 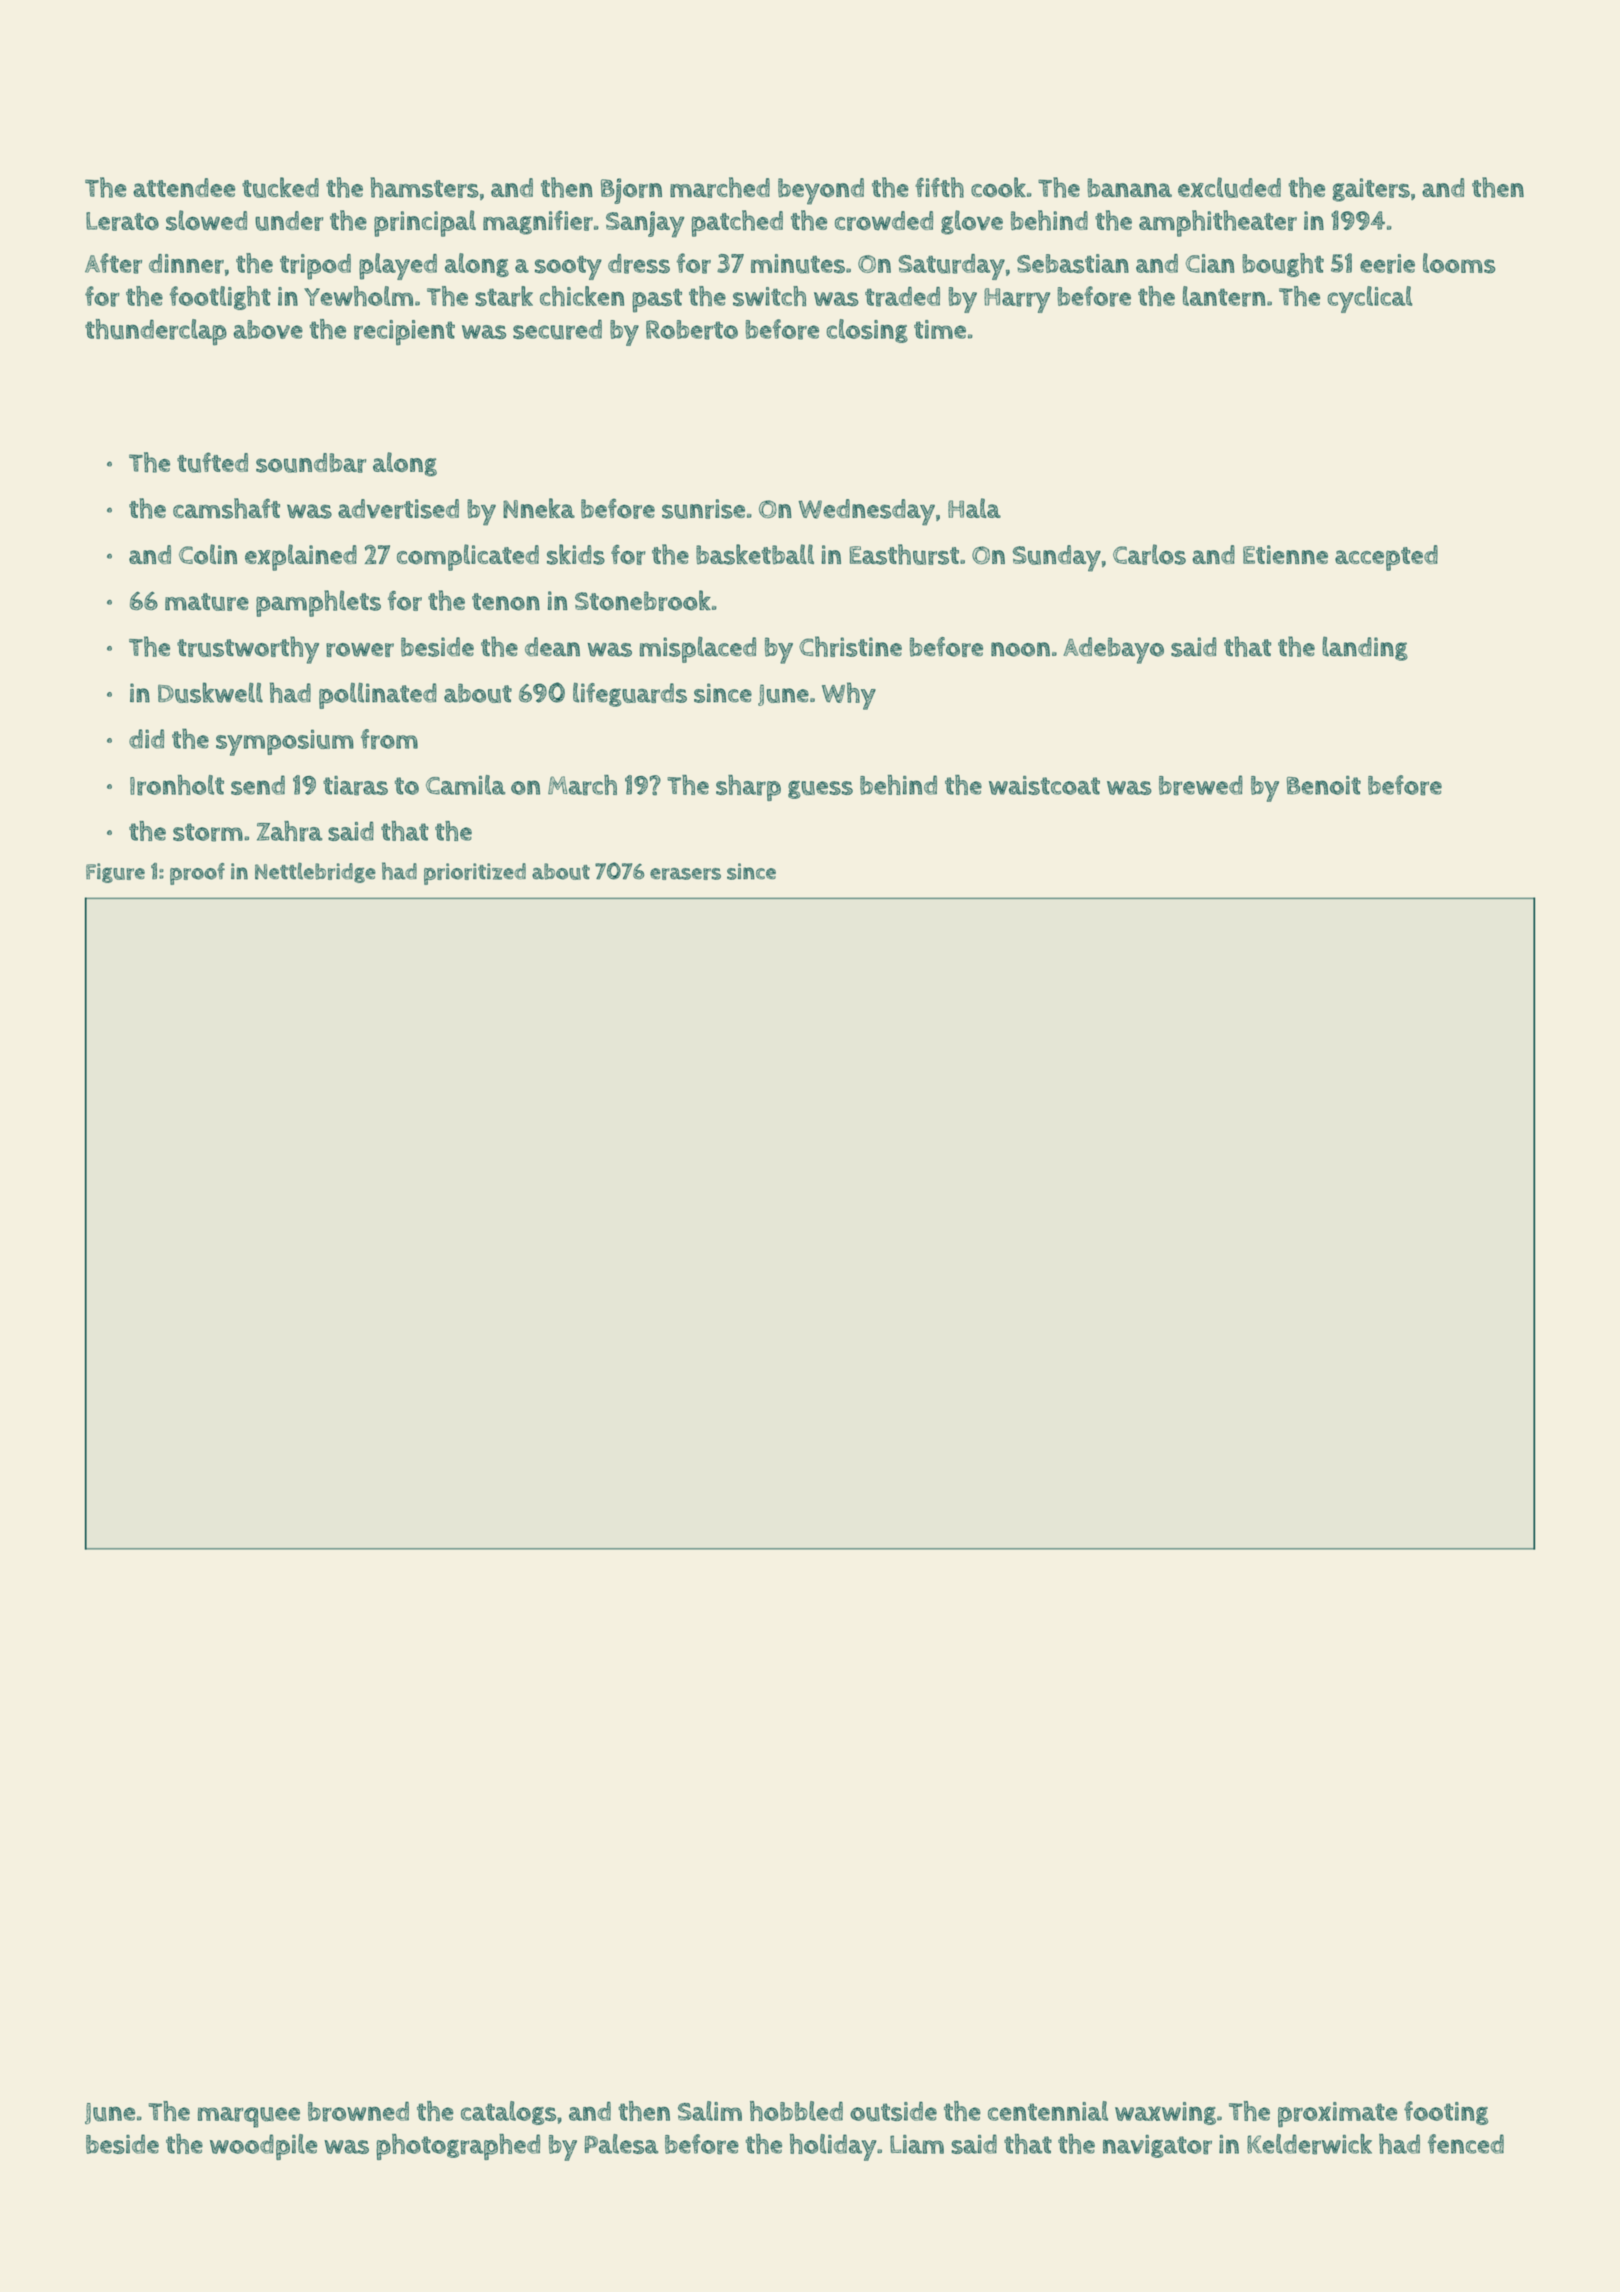 What do you see at coordinates (1201, 785) in the screenshot?
I see `brewed` at bounding box center [1201, 785].
